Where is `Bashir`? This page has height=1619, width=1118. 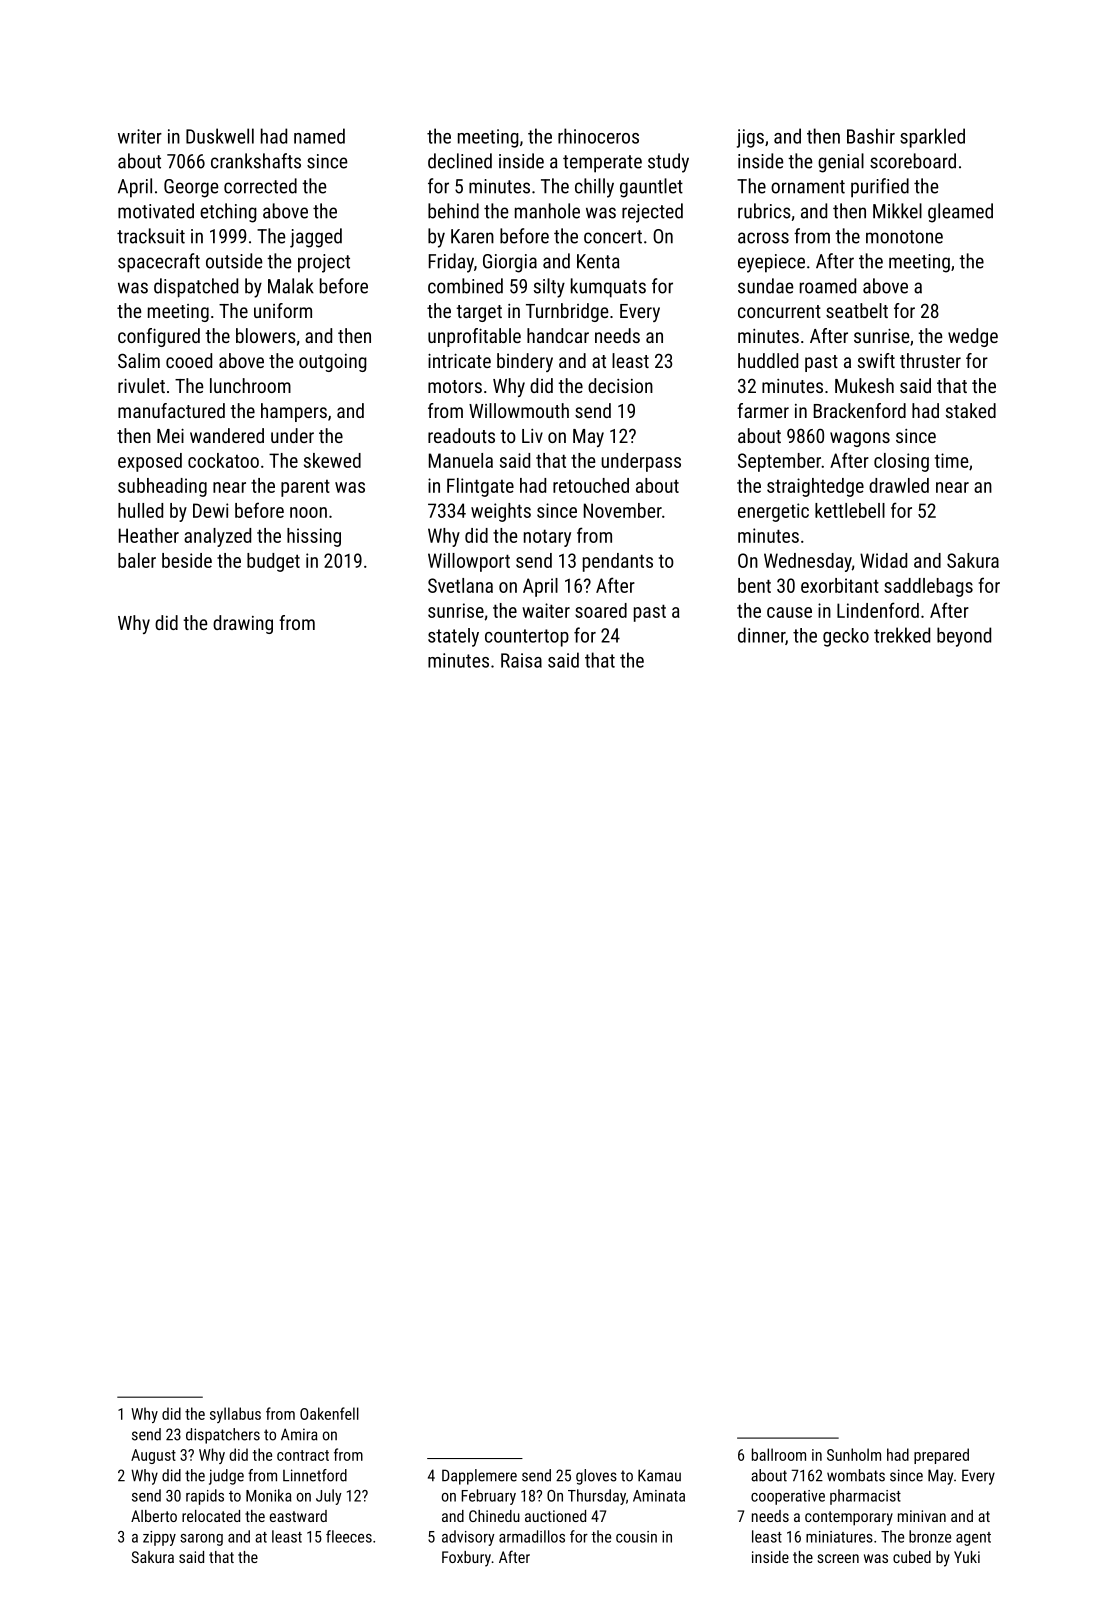
Bashir is located at coordinates (871, 136).
